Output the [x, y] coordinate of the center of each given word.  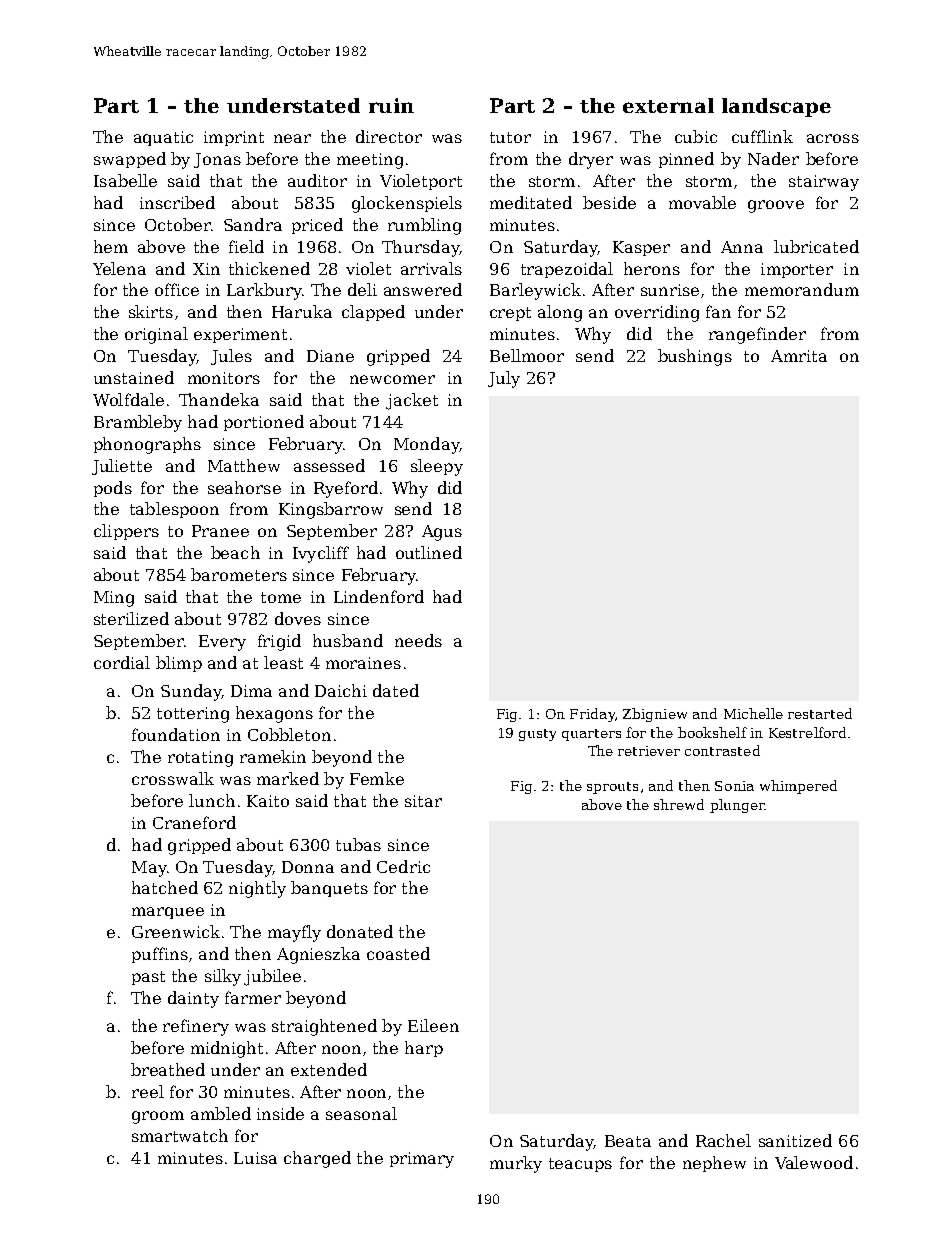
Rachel [723, 1140]
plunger [737, 806]
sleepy [437, 467]
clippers [126, 532]
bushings [695, 357]
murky [516, 1164]
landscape [776, 107]
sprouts [612, 788]
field [246, 246]
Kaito [268, 801]
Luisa [255, 1158]
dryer [591, 160]
